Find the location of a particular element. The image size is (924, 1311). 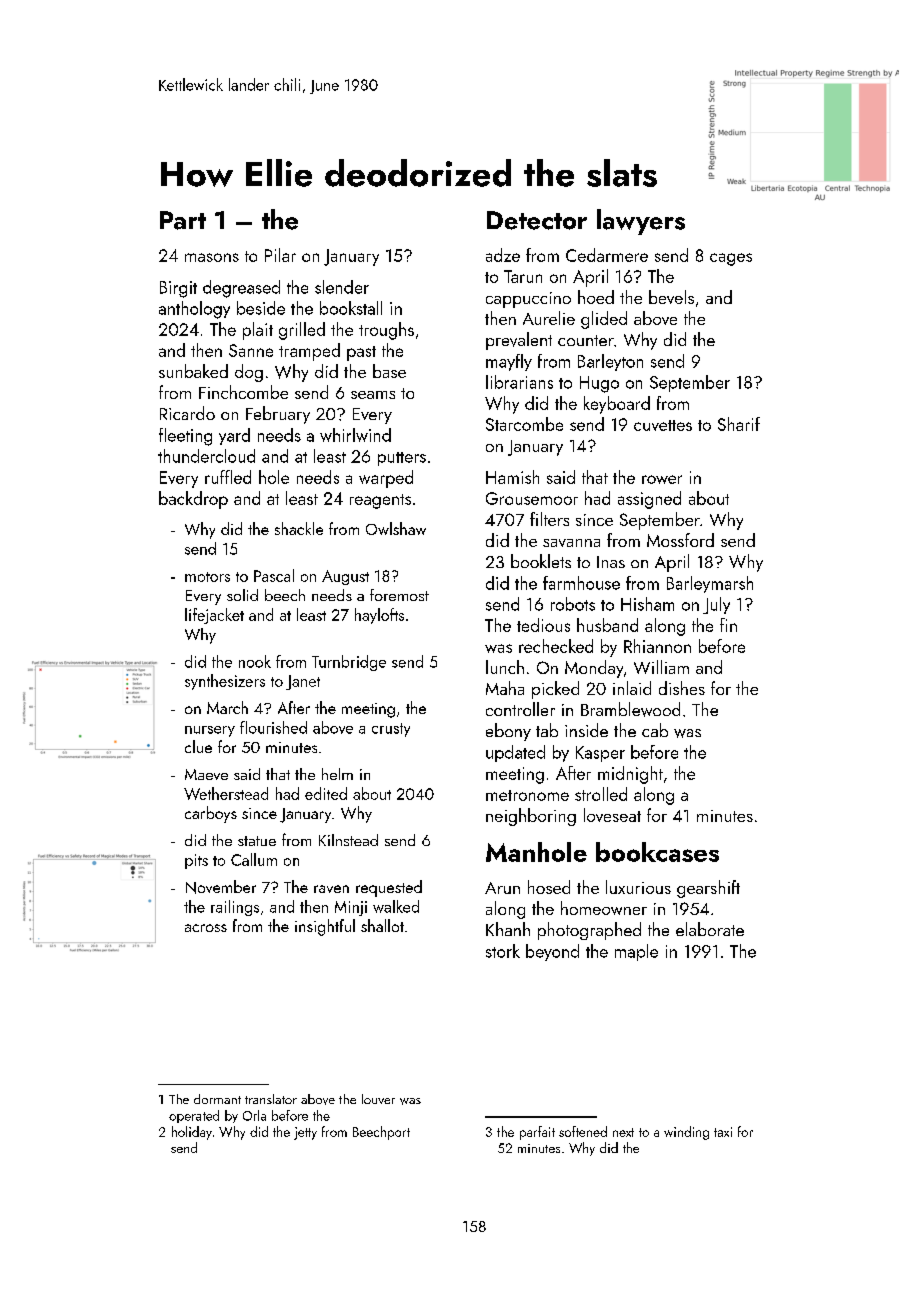

sunbaked is located at coordinates (193, 371).
